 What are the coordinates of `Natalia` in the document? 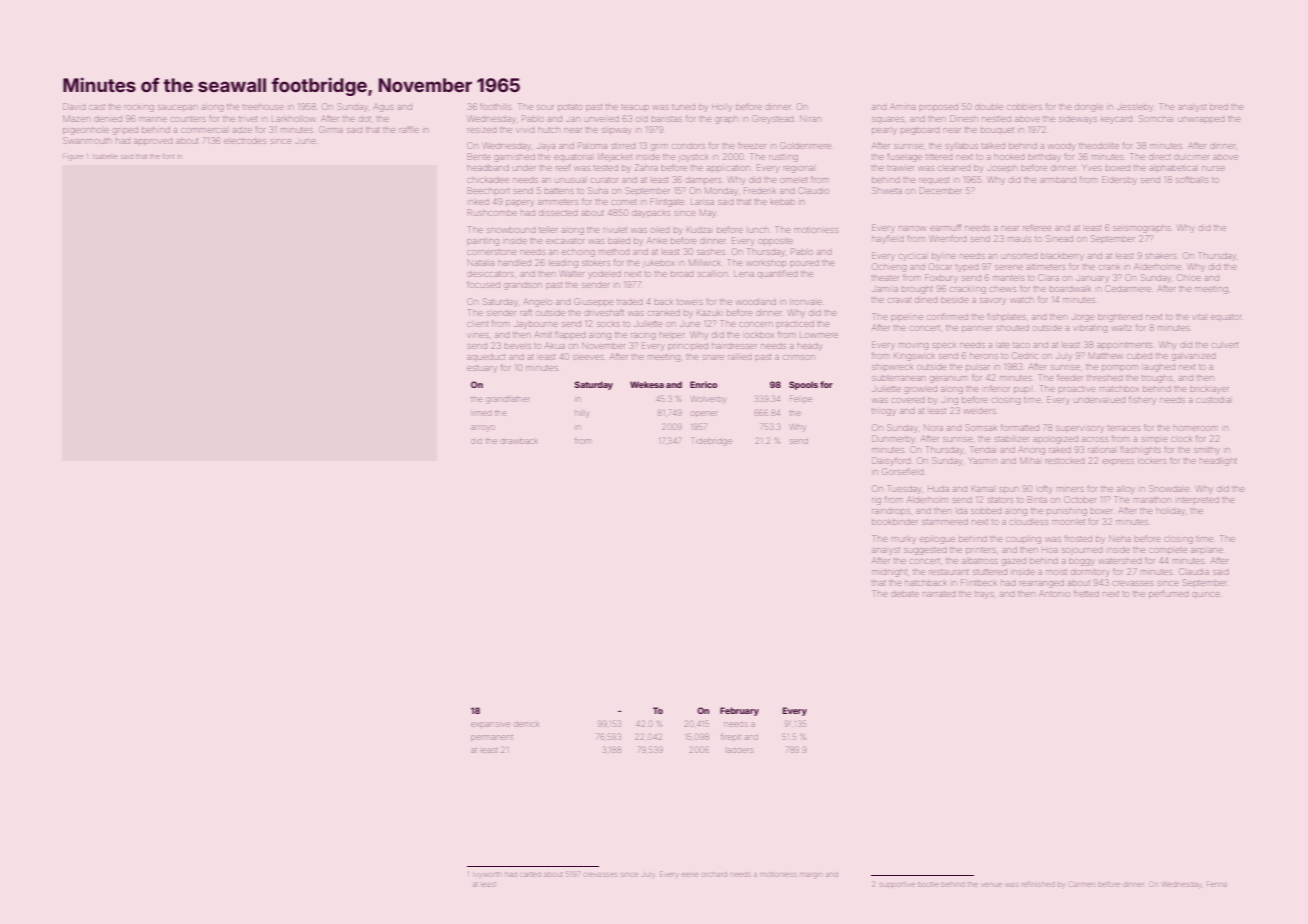 It's located at (481, 263).
